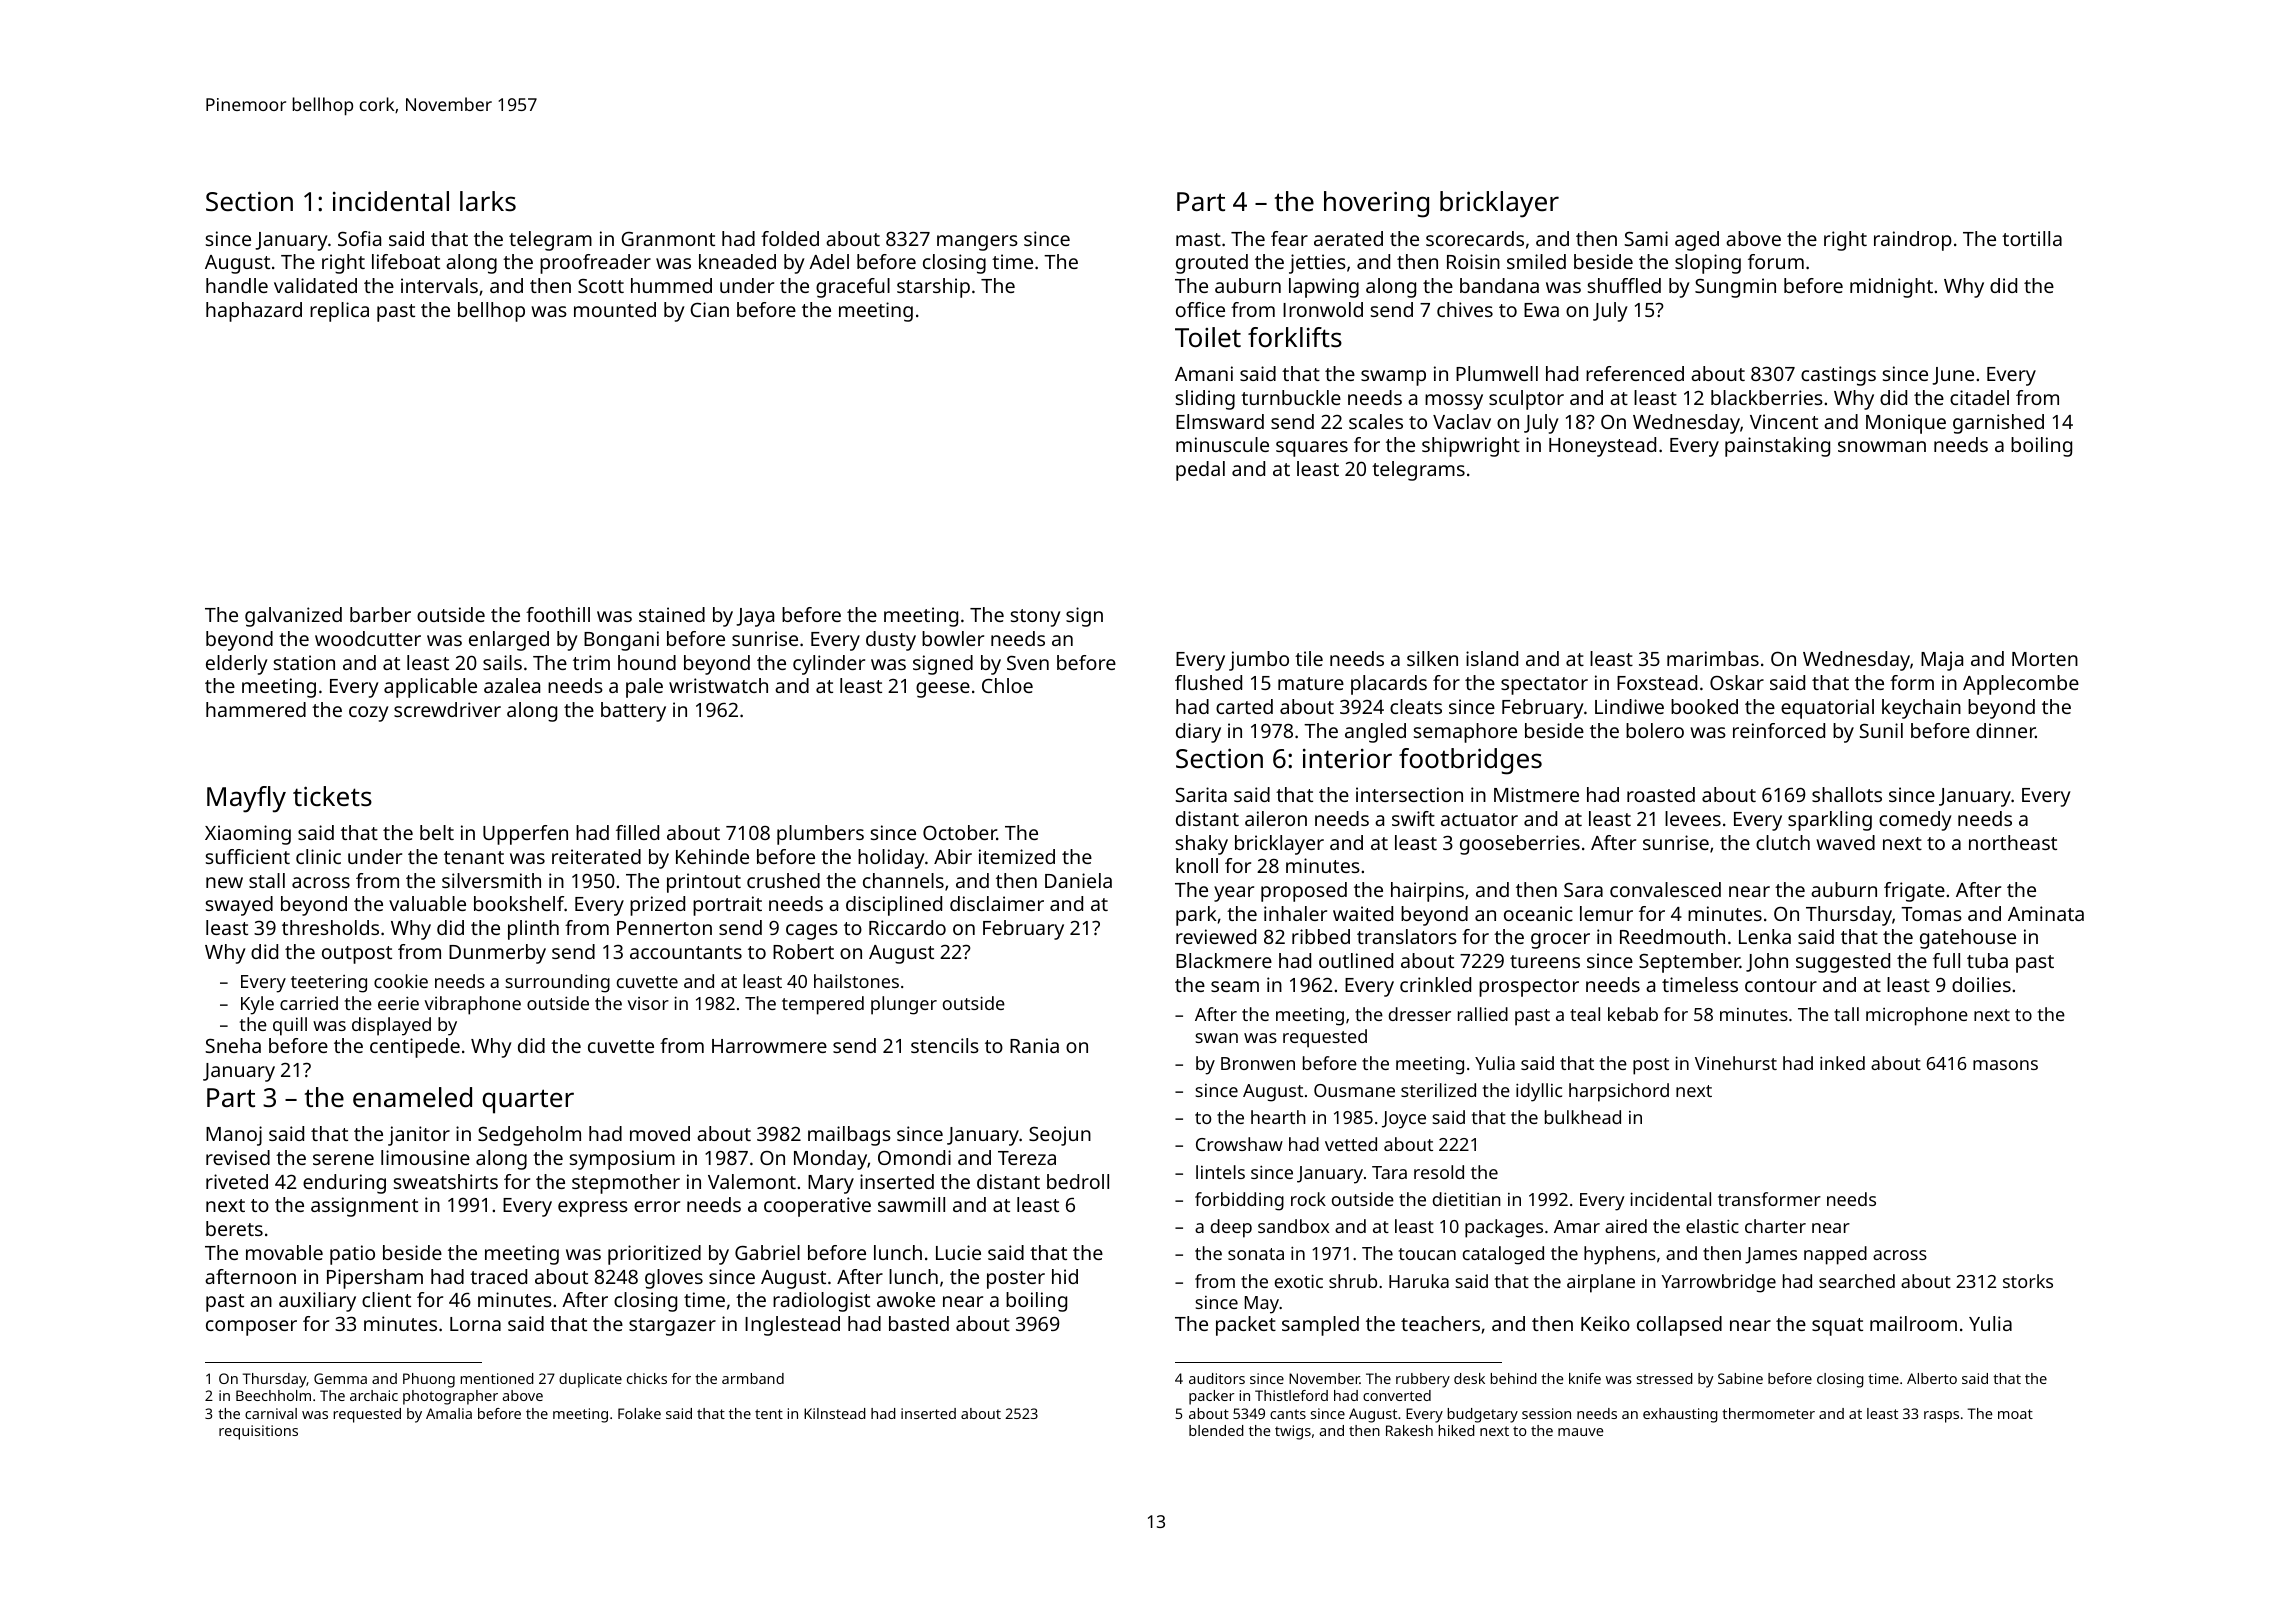 This screenshot has height=1620, width=2292. Describe the element at coordinates (290, 1026) in the screenshot. I see `quill` at that location.
